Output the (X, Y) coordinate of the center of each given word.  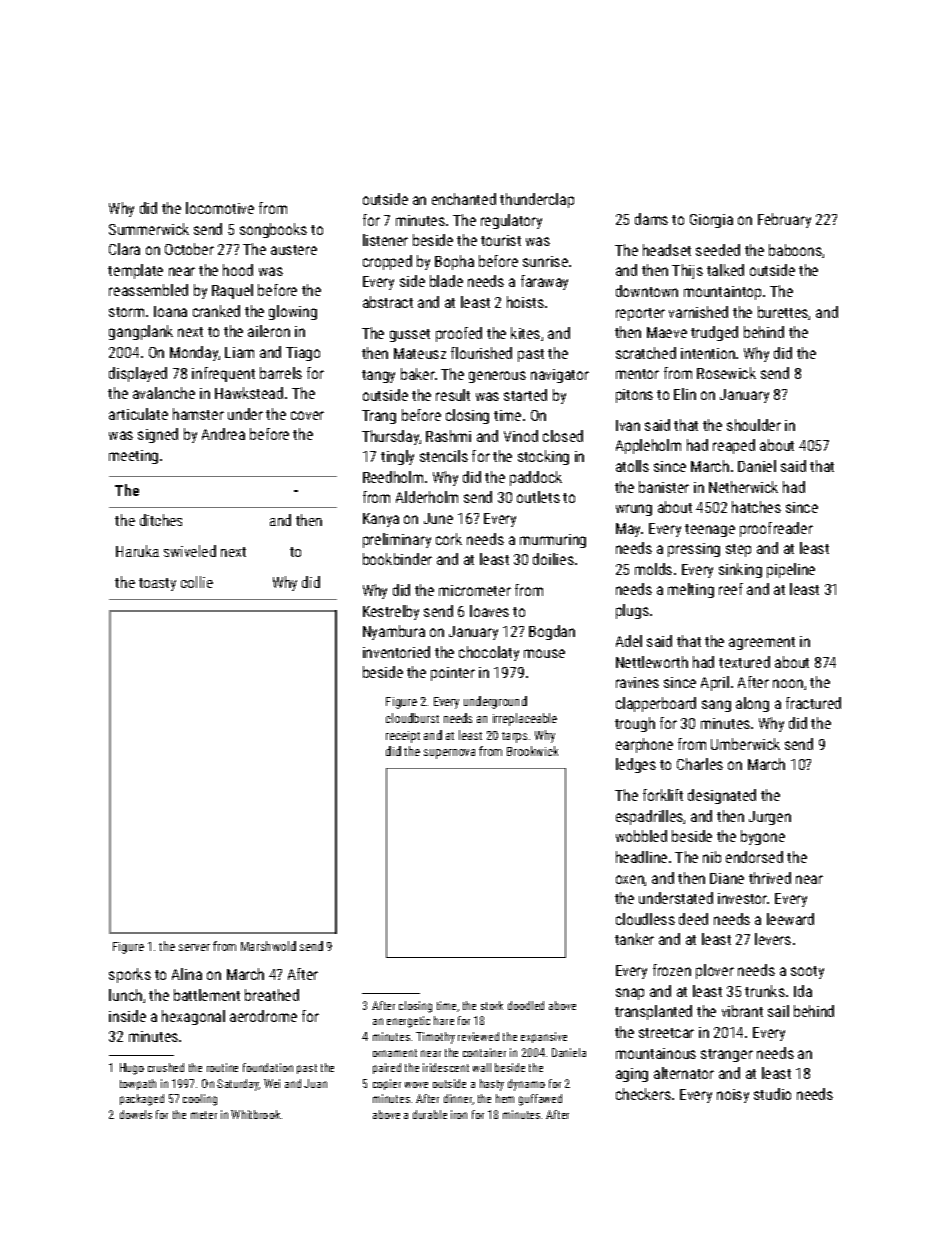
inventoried (396, 652)
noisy (733, 1096)
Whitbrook (255, 1114)
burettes (783, 313)
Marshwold (268, 946)
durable (430, 1114)
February (784, 220)
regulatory (511, 221)
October (189, 249)
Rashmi (448, 436)
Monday (194, 353)
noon (788, 683)
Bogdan (552, 632)
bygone (763, 837)
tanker (634, 939)
